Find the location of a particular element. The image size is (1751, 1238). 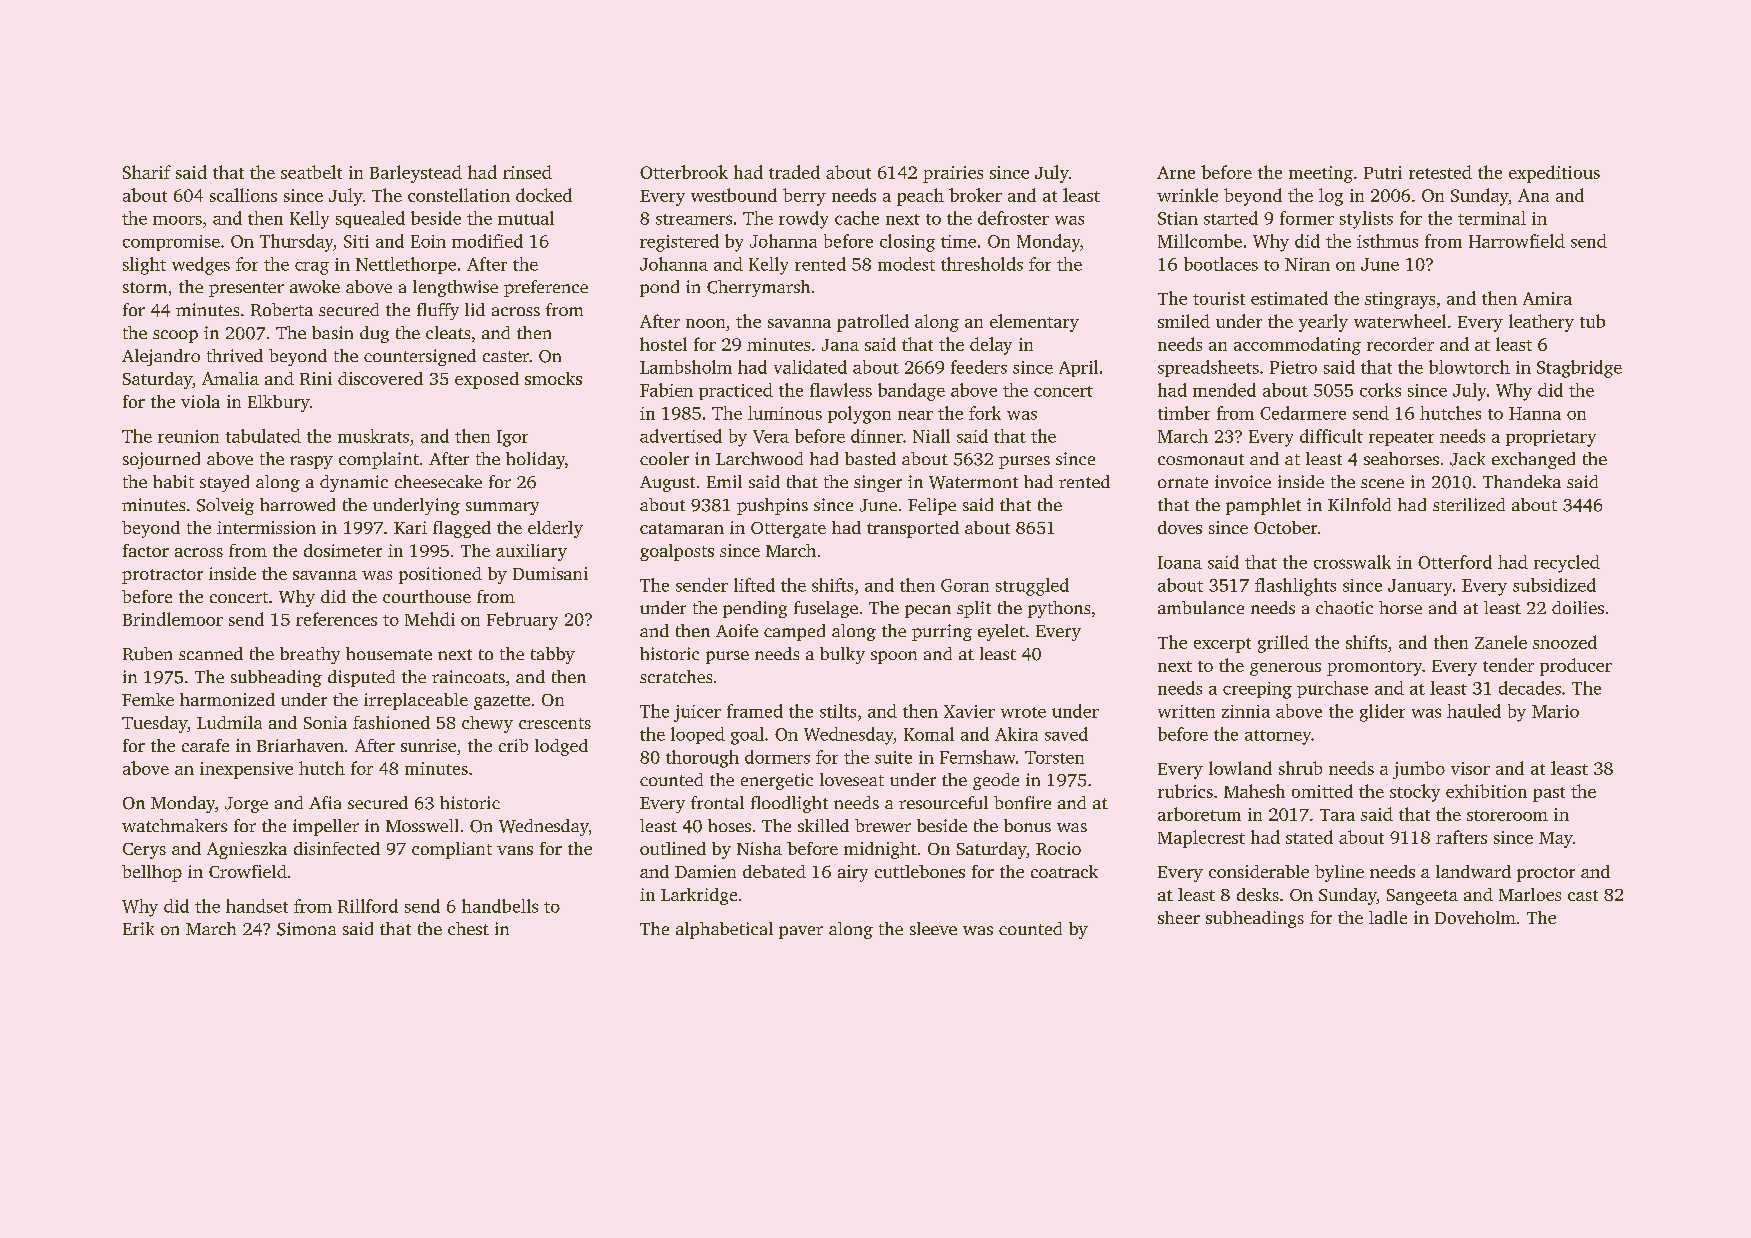

westbound is located at coordinates (734, 195).
